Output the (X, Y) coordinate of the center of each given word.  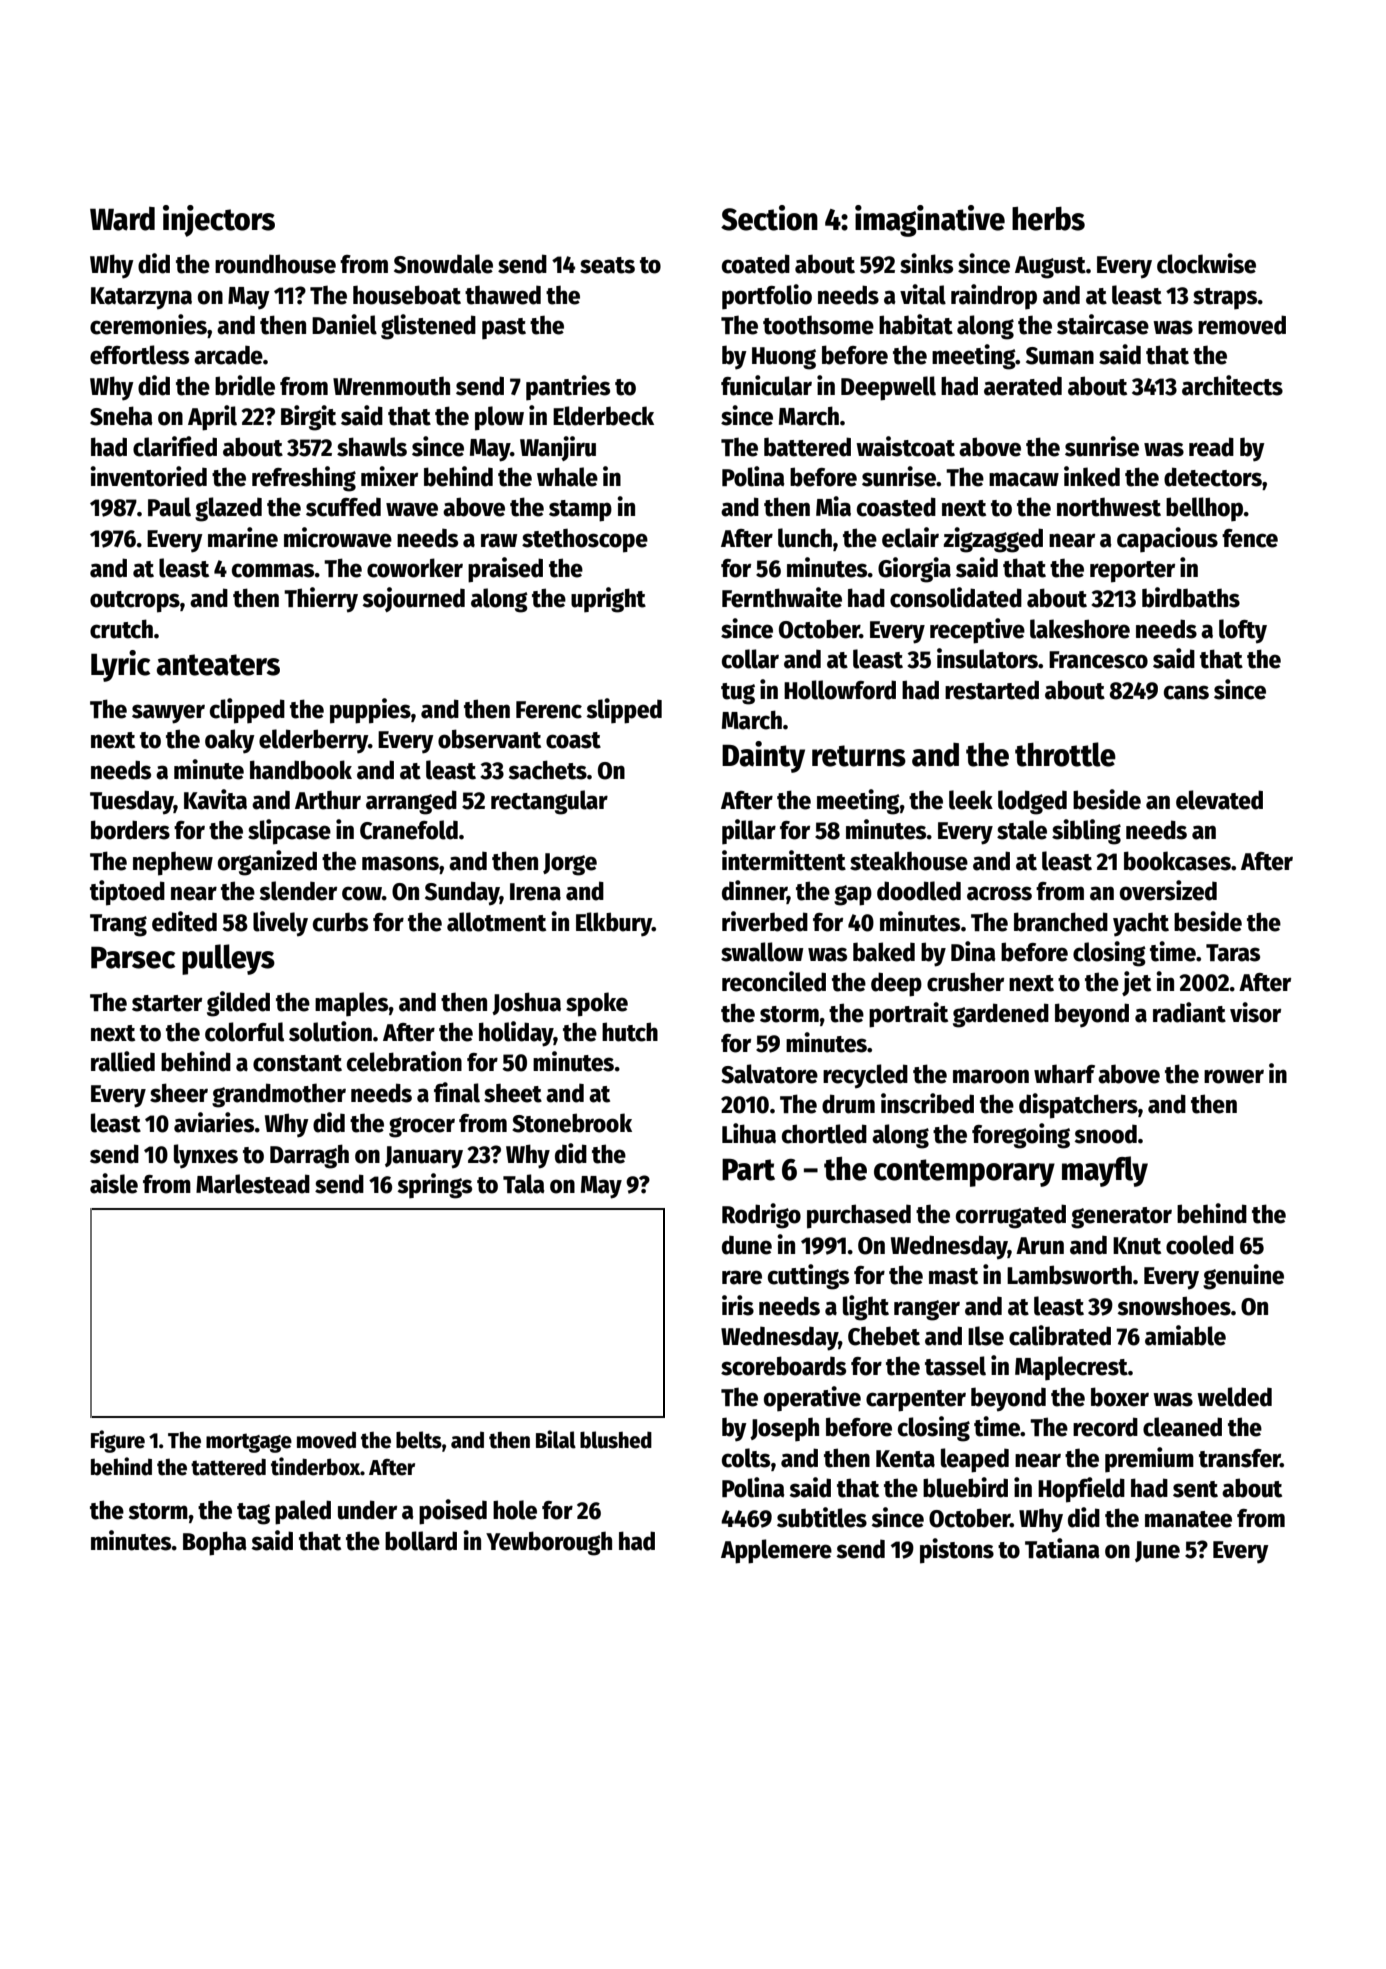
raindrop (994, 297)
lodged (1032, 802)
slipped (624, 711)
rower (1234, 1076)
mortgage (249, 1443)
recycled (865, 1076)
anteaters (218, 665)
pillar (749, 832)
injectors (219, 221)
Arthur (328, 800)
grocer (422, 1127)
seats (607, 265)
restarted (992, 690)
